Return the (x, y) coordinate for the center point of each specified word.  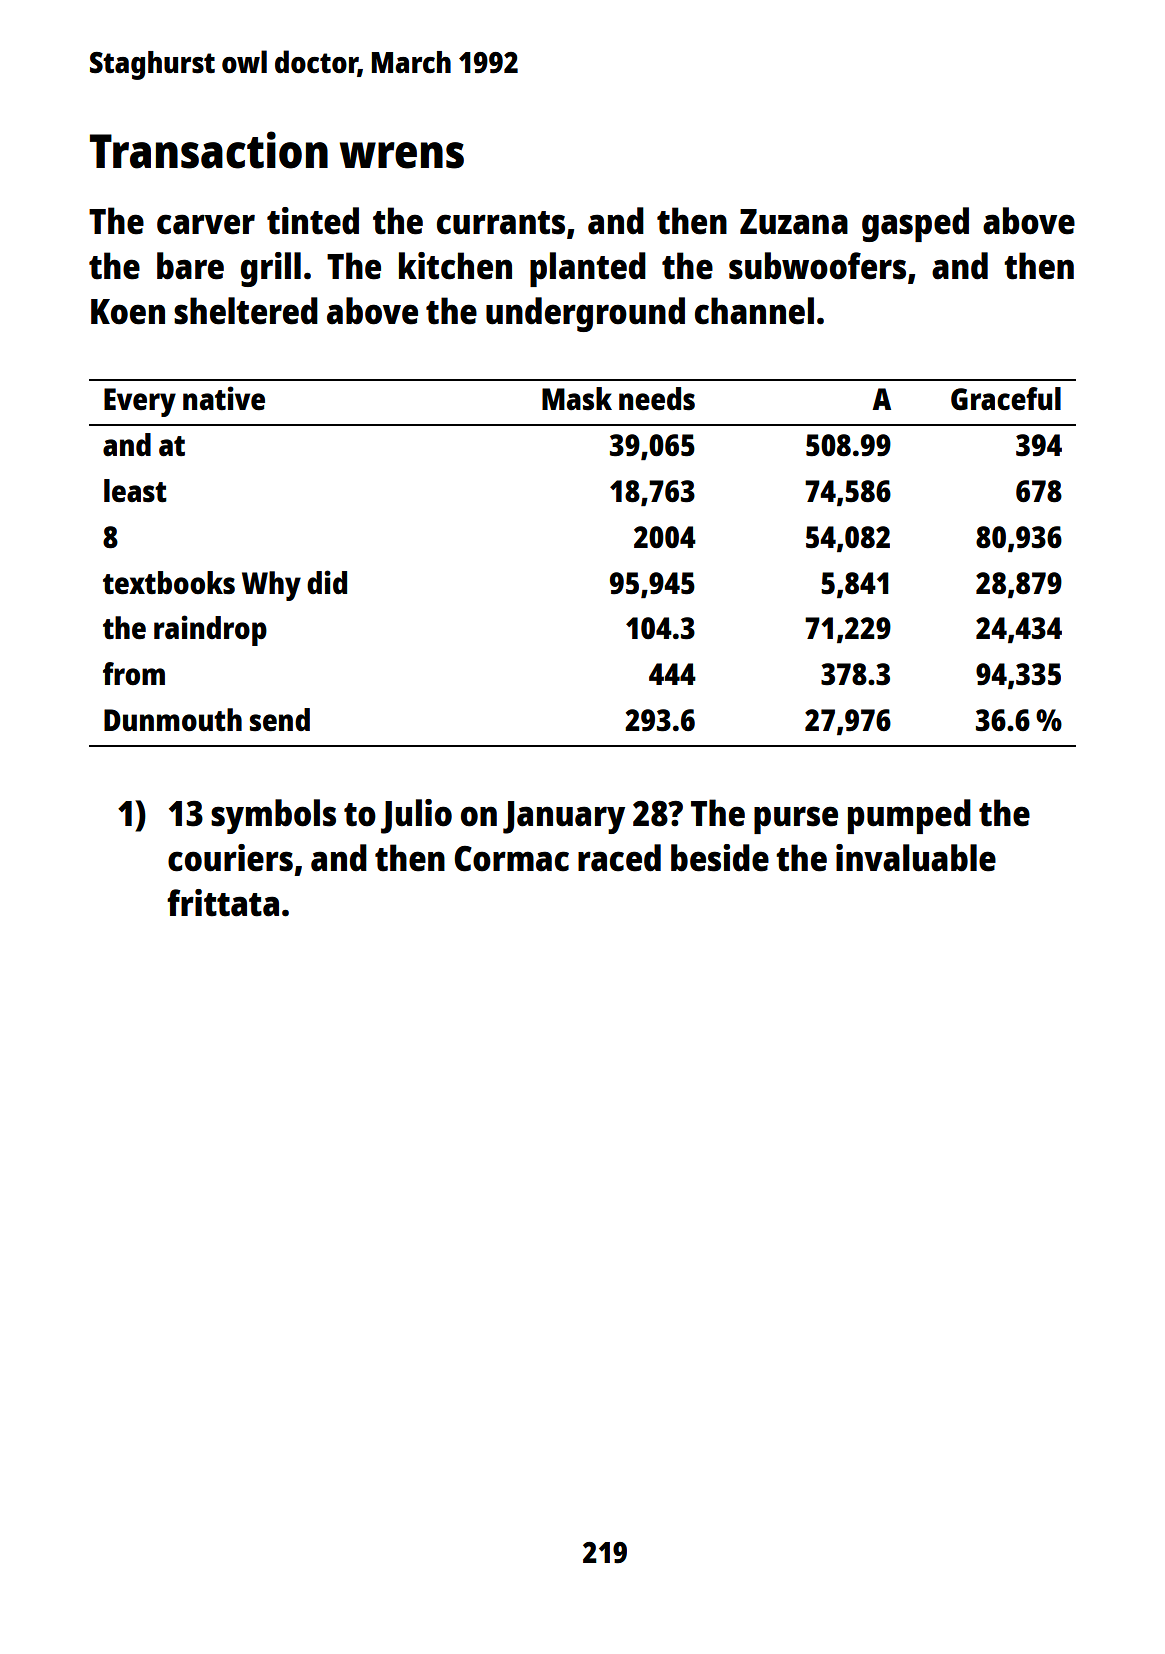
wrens (402, 155)
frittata (223, 903)
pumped (909, 816)
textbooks (169, 583)
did (327, 582)
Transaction (209, 150)
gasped (915, 224)
